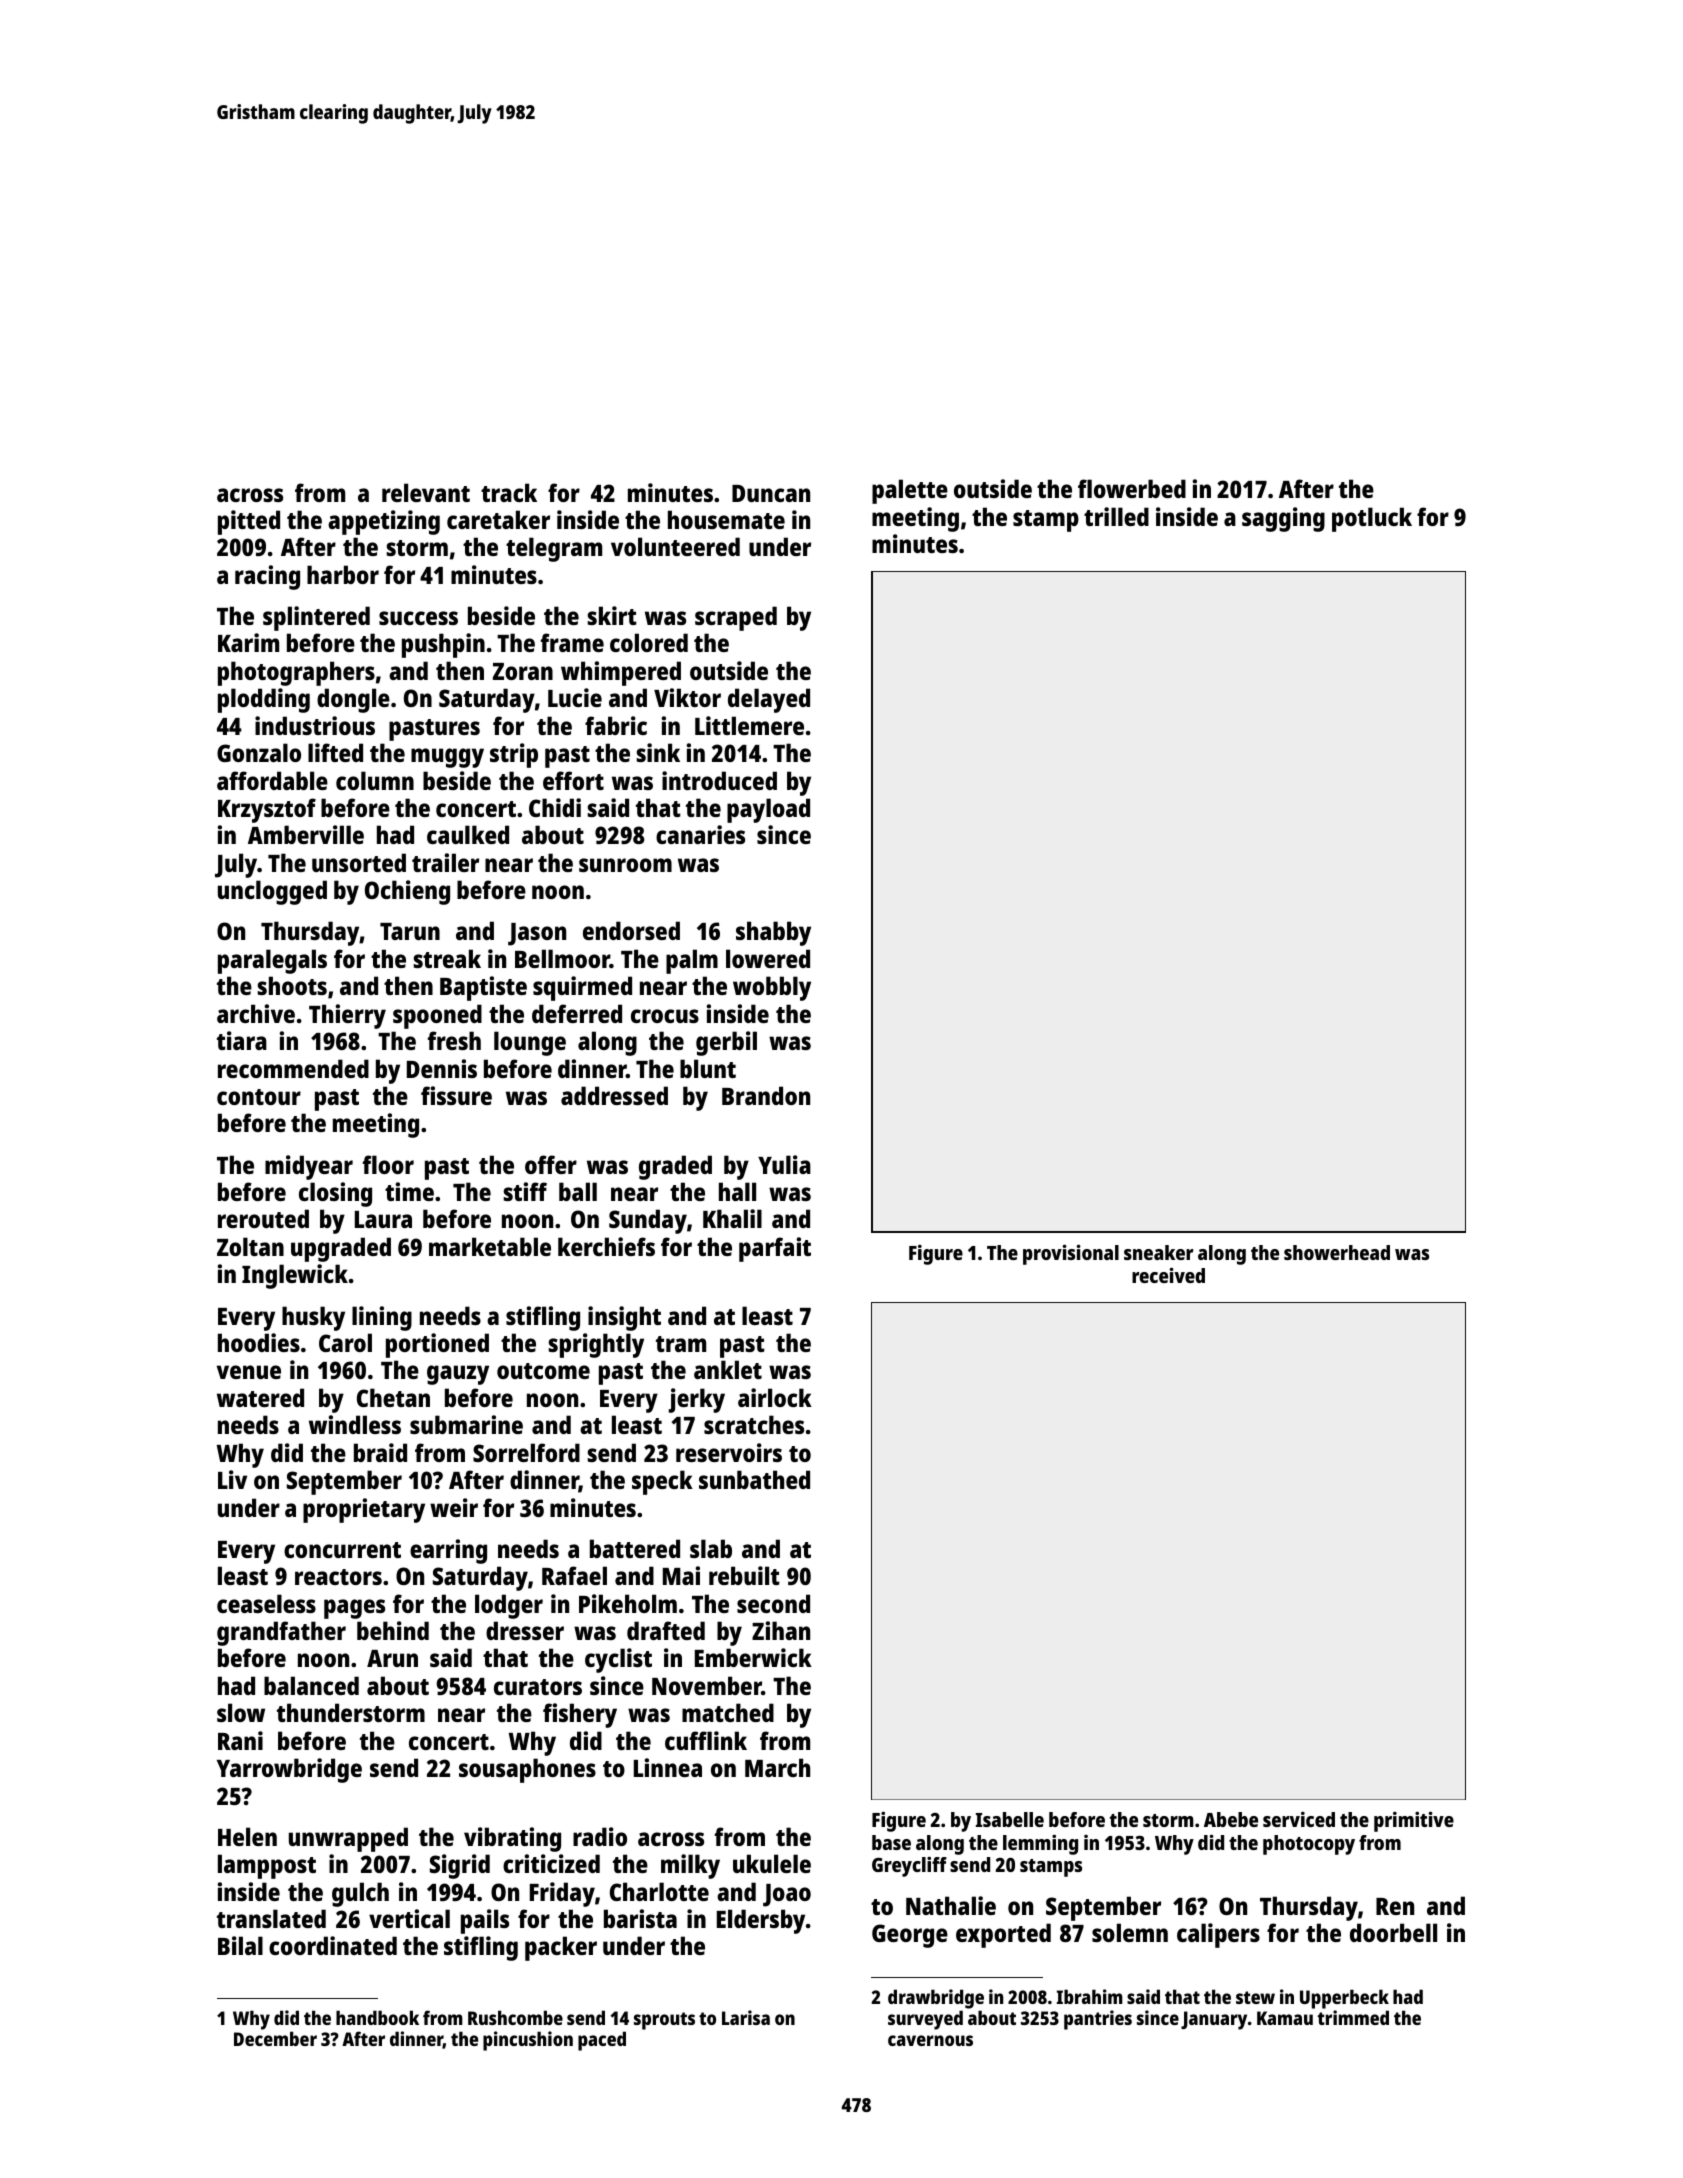 Image resolution: width=1683 pixels, height=2178 pixels. Describe the element at coordinates (348, 1839) in the image. I see `unwrapped` at that location.
